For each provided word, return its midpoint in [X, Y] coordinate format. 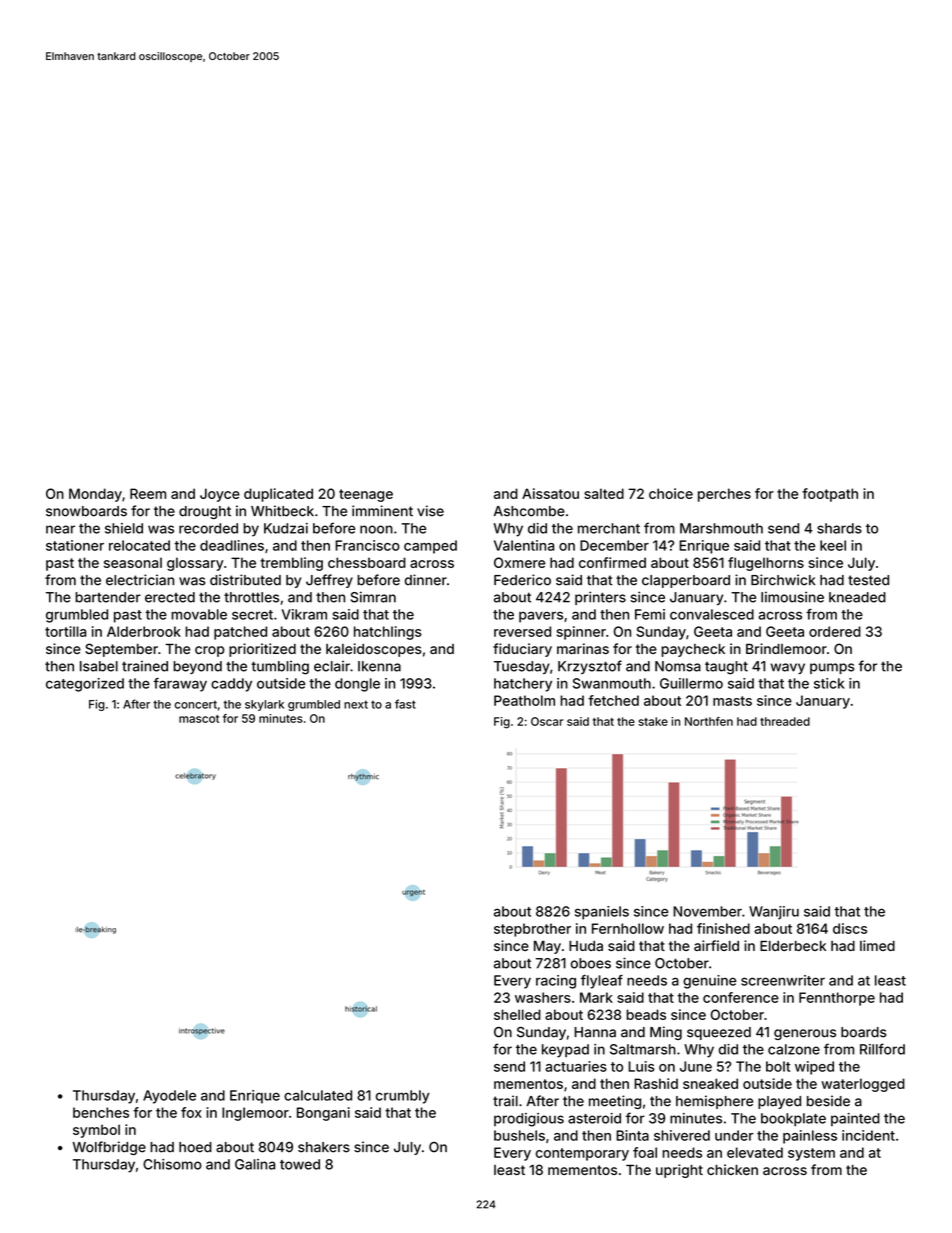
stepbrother [532, 930]
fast [405, 704]
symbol [96, 1131]
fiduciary [522, 650]
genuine [709, 982]
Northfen [709, 721]
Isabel [99, 666]
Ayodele [169, 1097]
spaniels [602, 913]
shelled [517, 1014]
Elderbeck [793, 946]
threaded [785, 721]
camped [430, 547]
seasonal [133, 562]
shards [839, 528]
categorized [85, 685]
